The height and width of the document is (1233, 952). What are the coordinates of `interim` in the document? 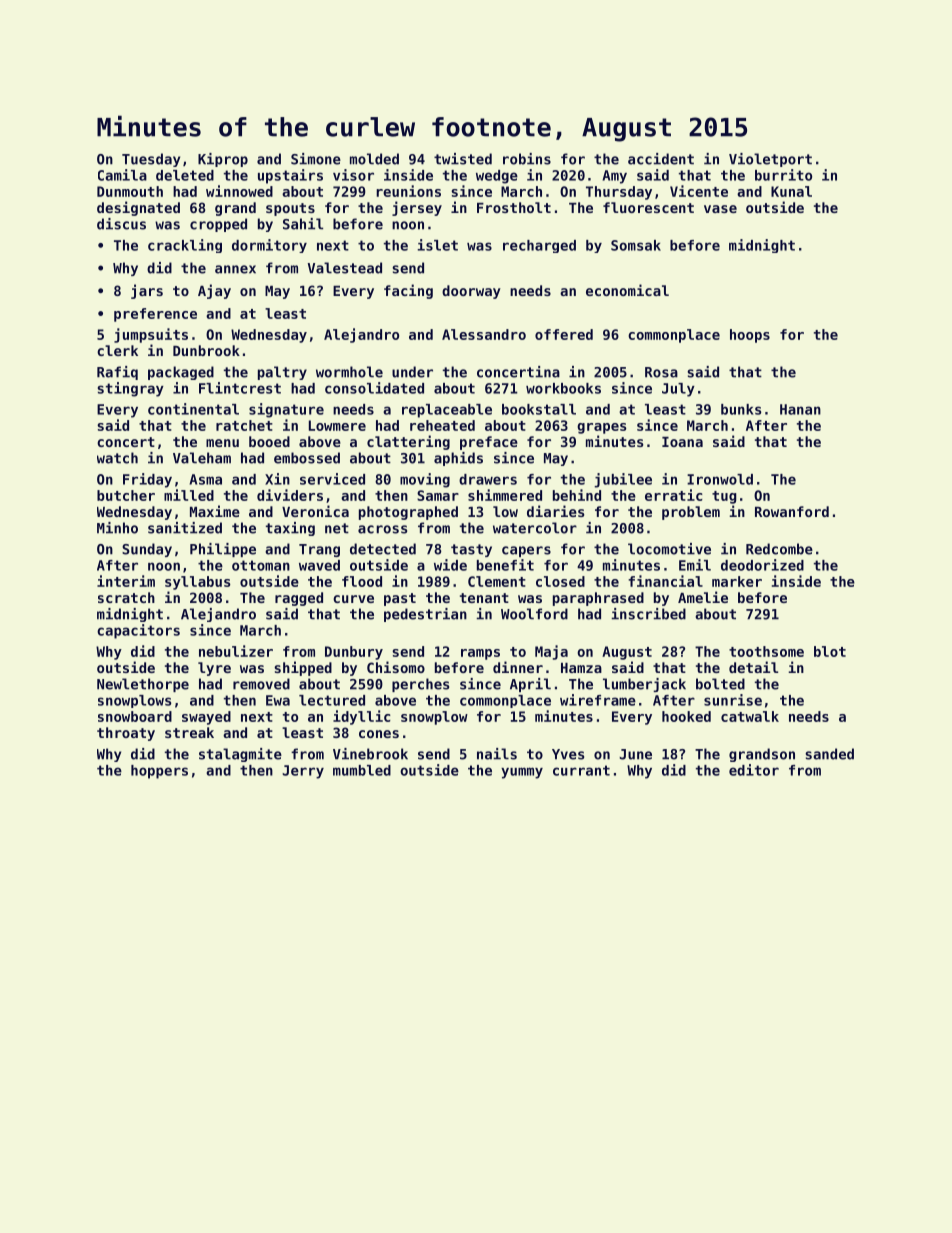 It's located at (126, 581).
